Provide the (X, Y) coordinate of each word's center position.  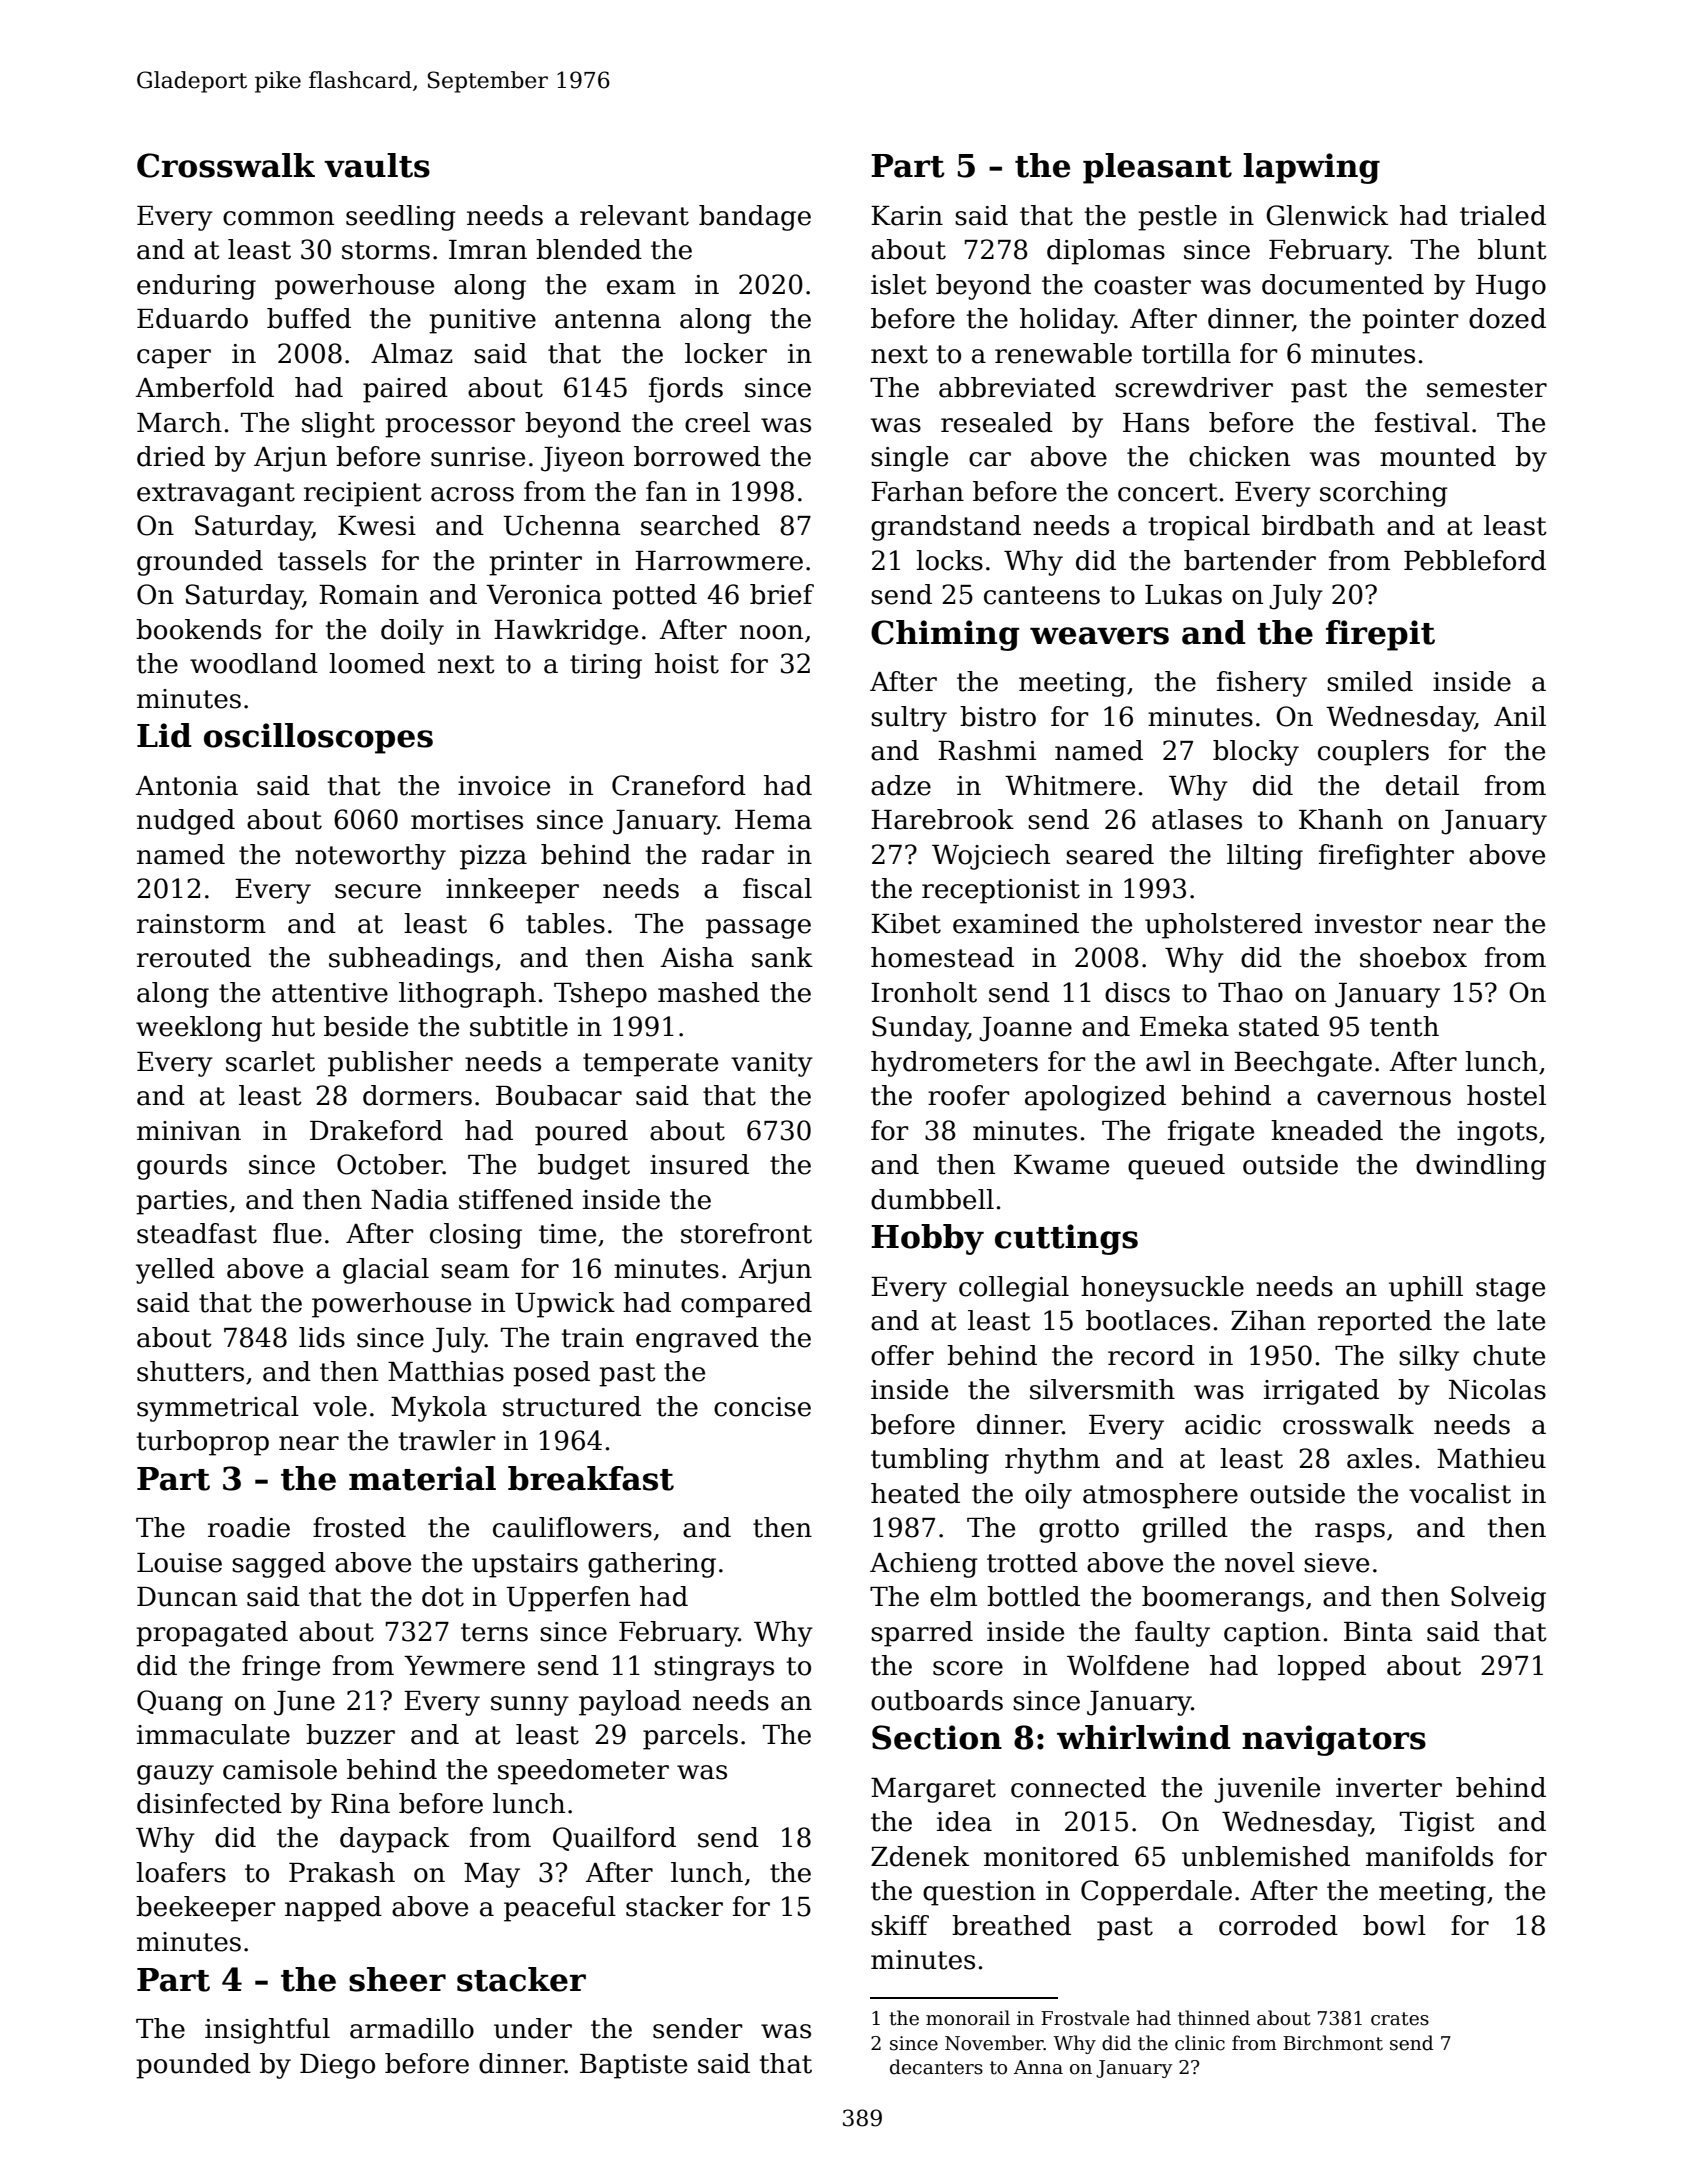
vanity (772, 1064)
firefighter (1386, 857)
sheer (397, 1979)
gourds (182, 1167)
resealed (997, 422)
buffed (309, 318)
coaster (1142, 285)
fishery (1262, 684)
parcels (690, 1737)
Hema (773, 820)
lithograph (467, 995)
